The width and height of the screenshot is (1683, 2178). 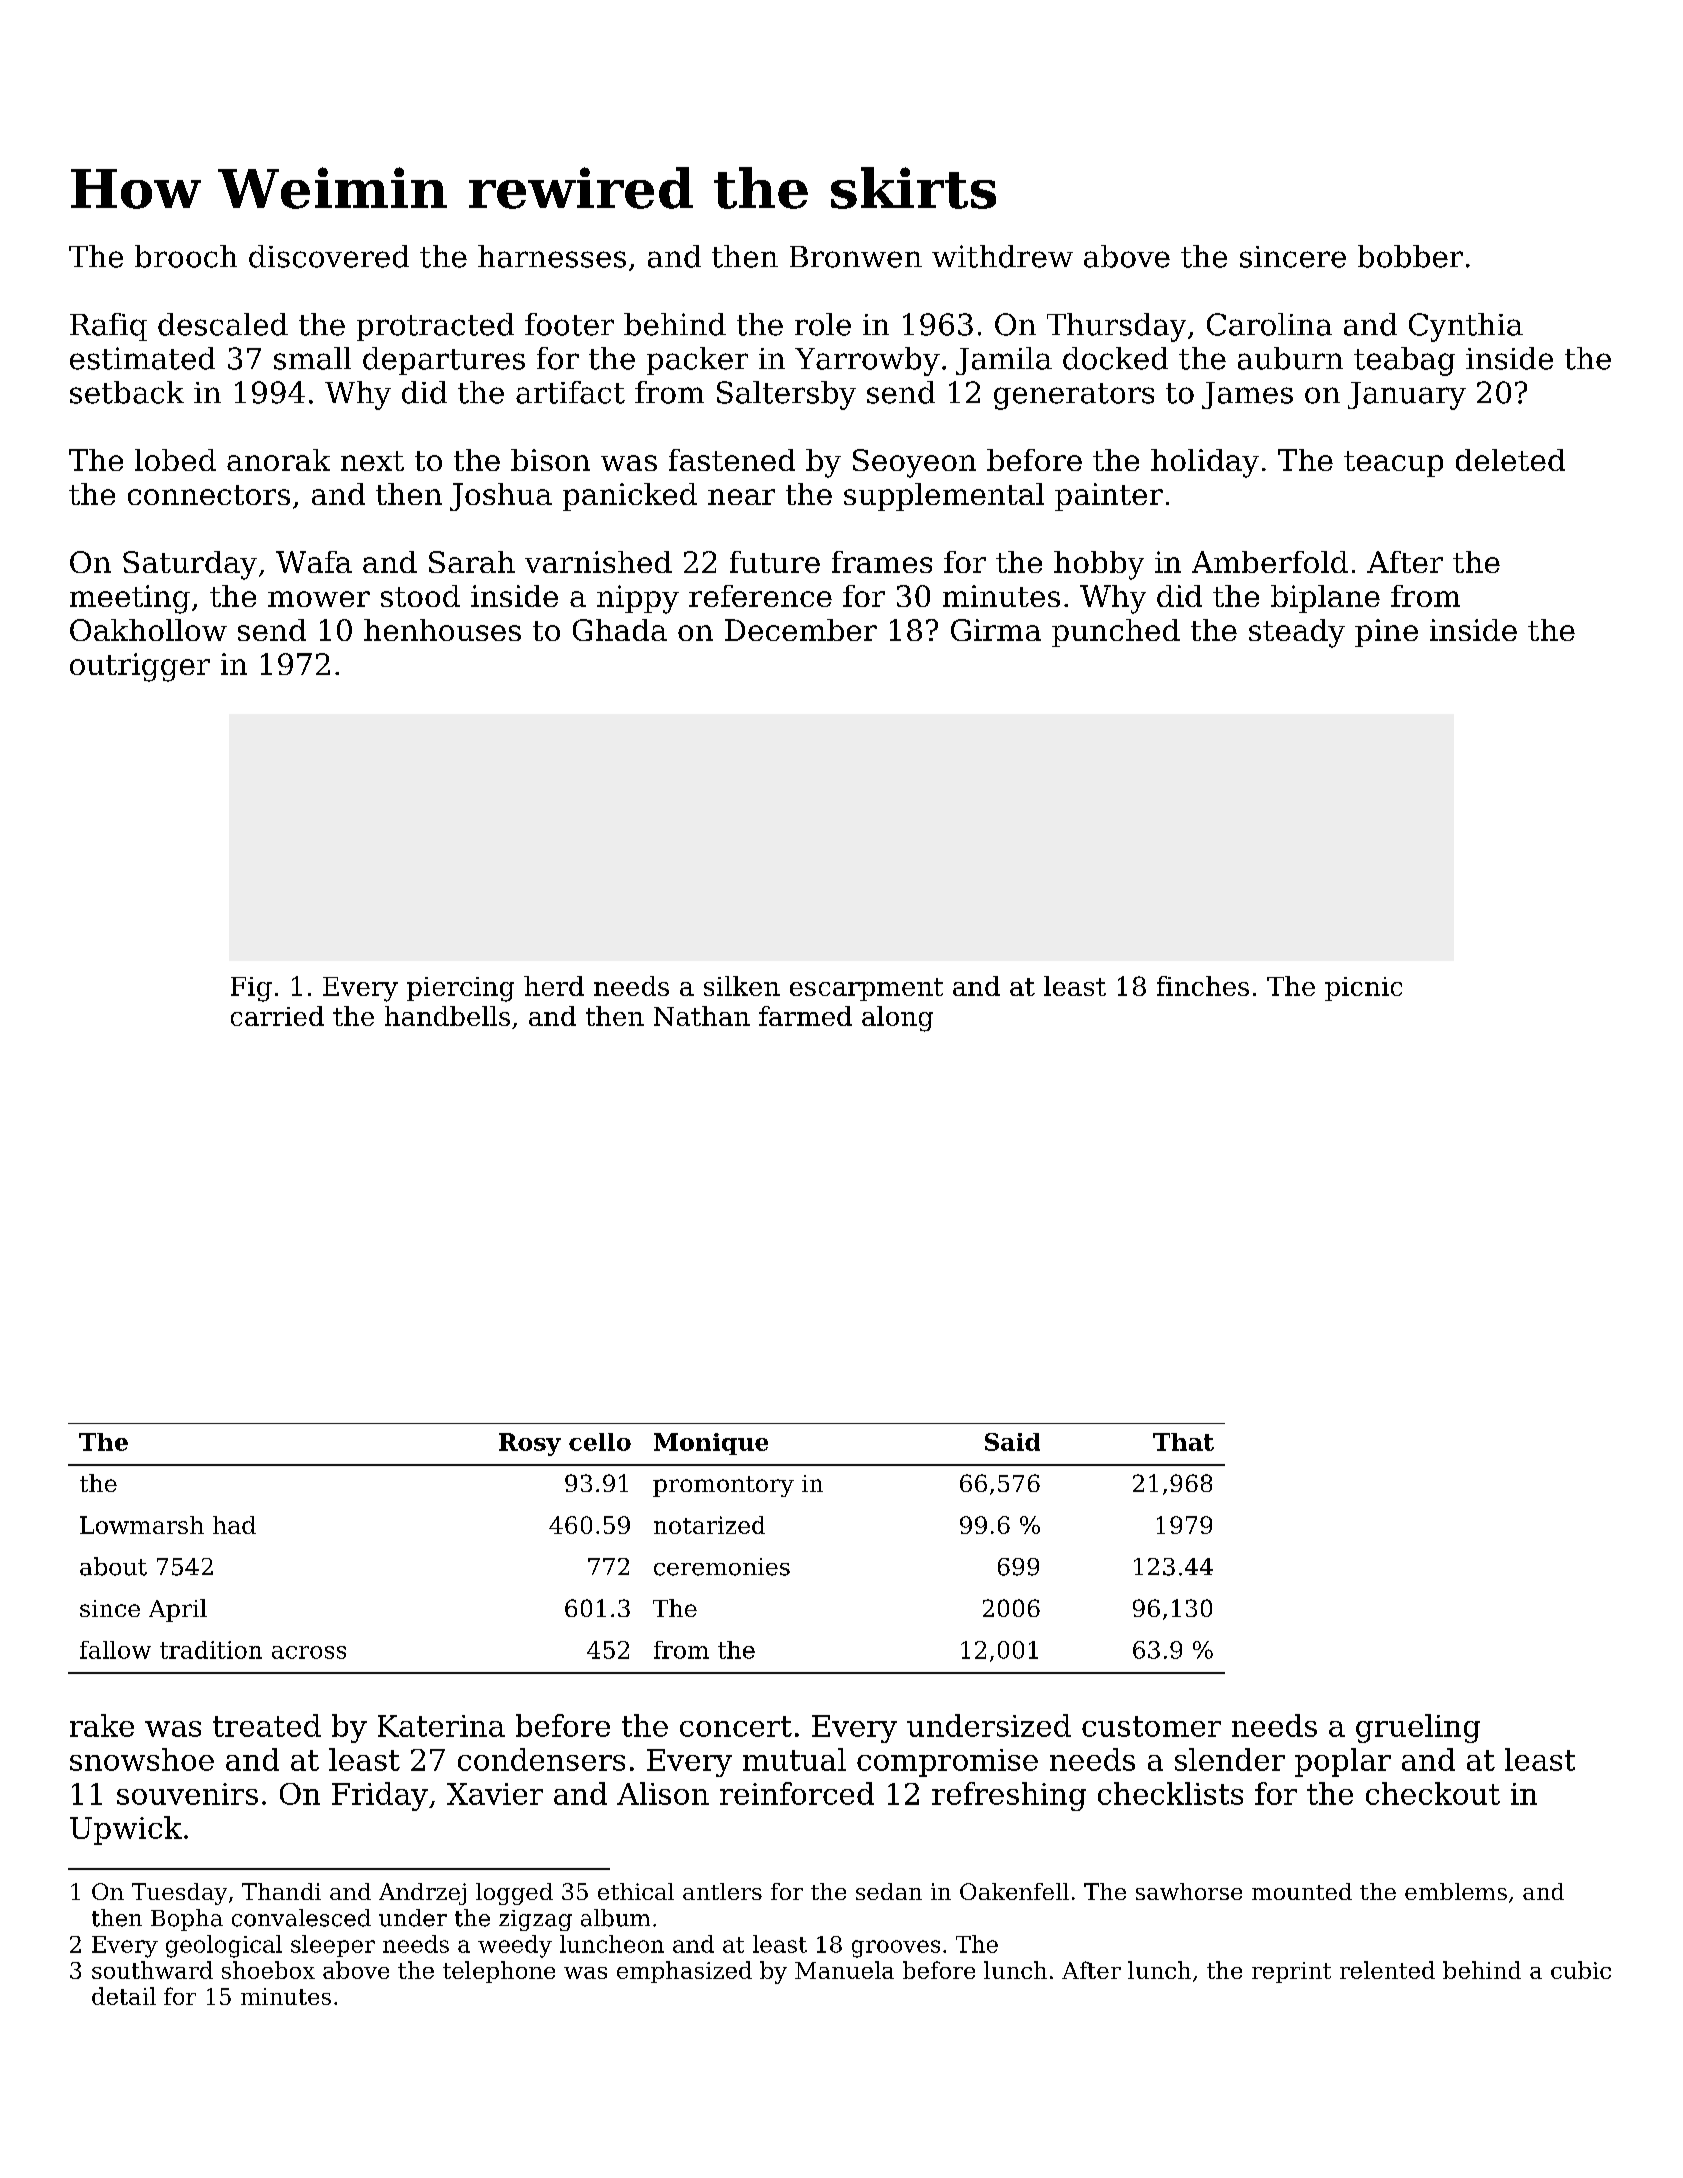 What do you see at coordinates (1203, 986) in the screenshot?
I see `finches` at bounding box center [1203, 986].
